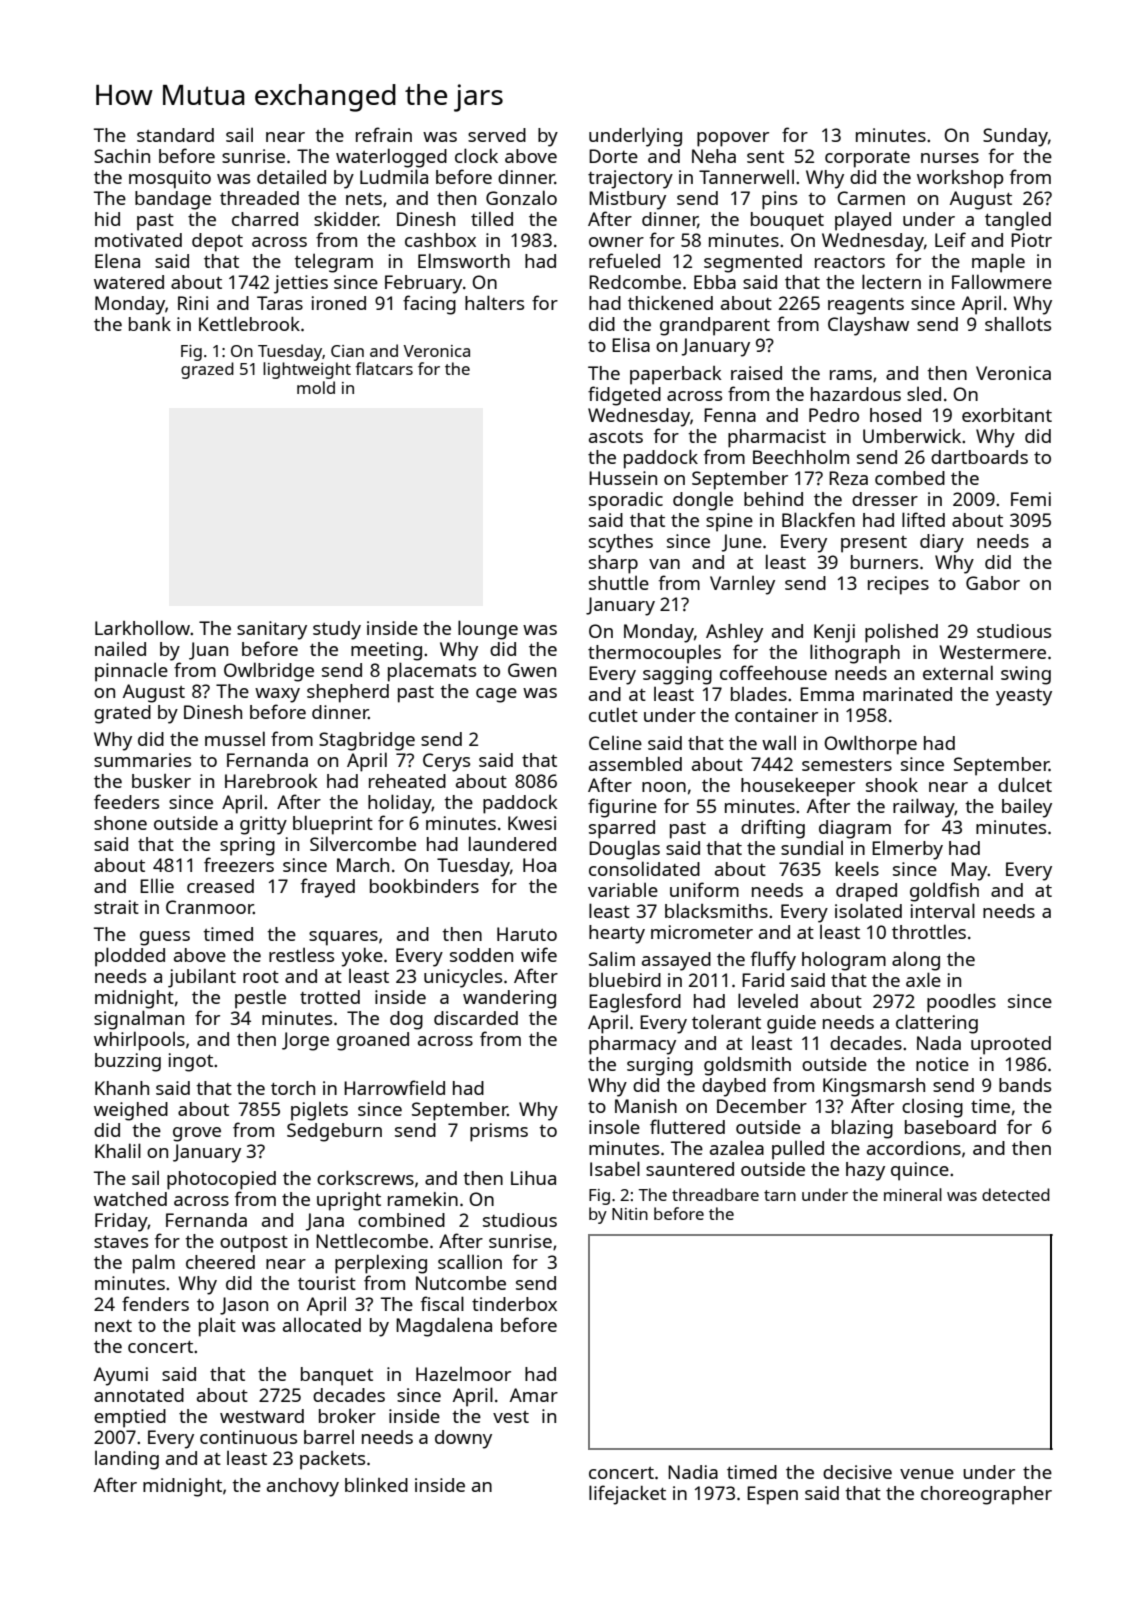  What do you see at coordinates (913, 1194) in the page?
I see `mineral` at bounding box center [913, 1194].
